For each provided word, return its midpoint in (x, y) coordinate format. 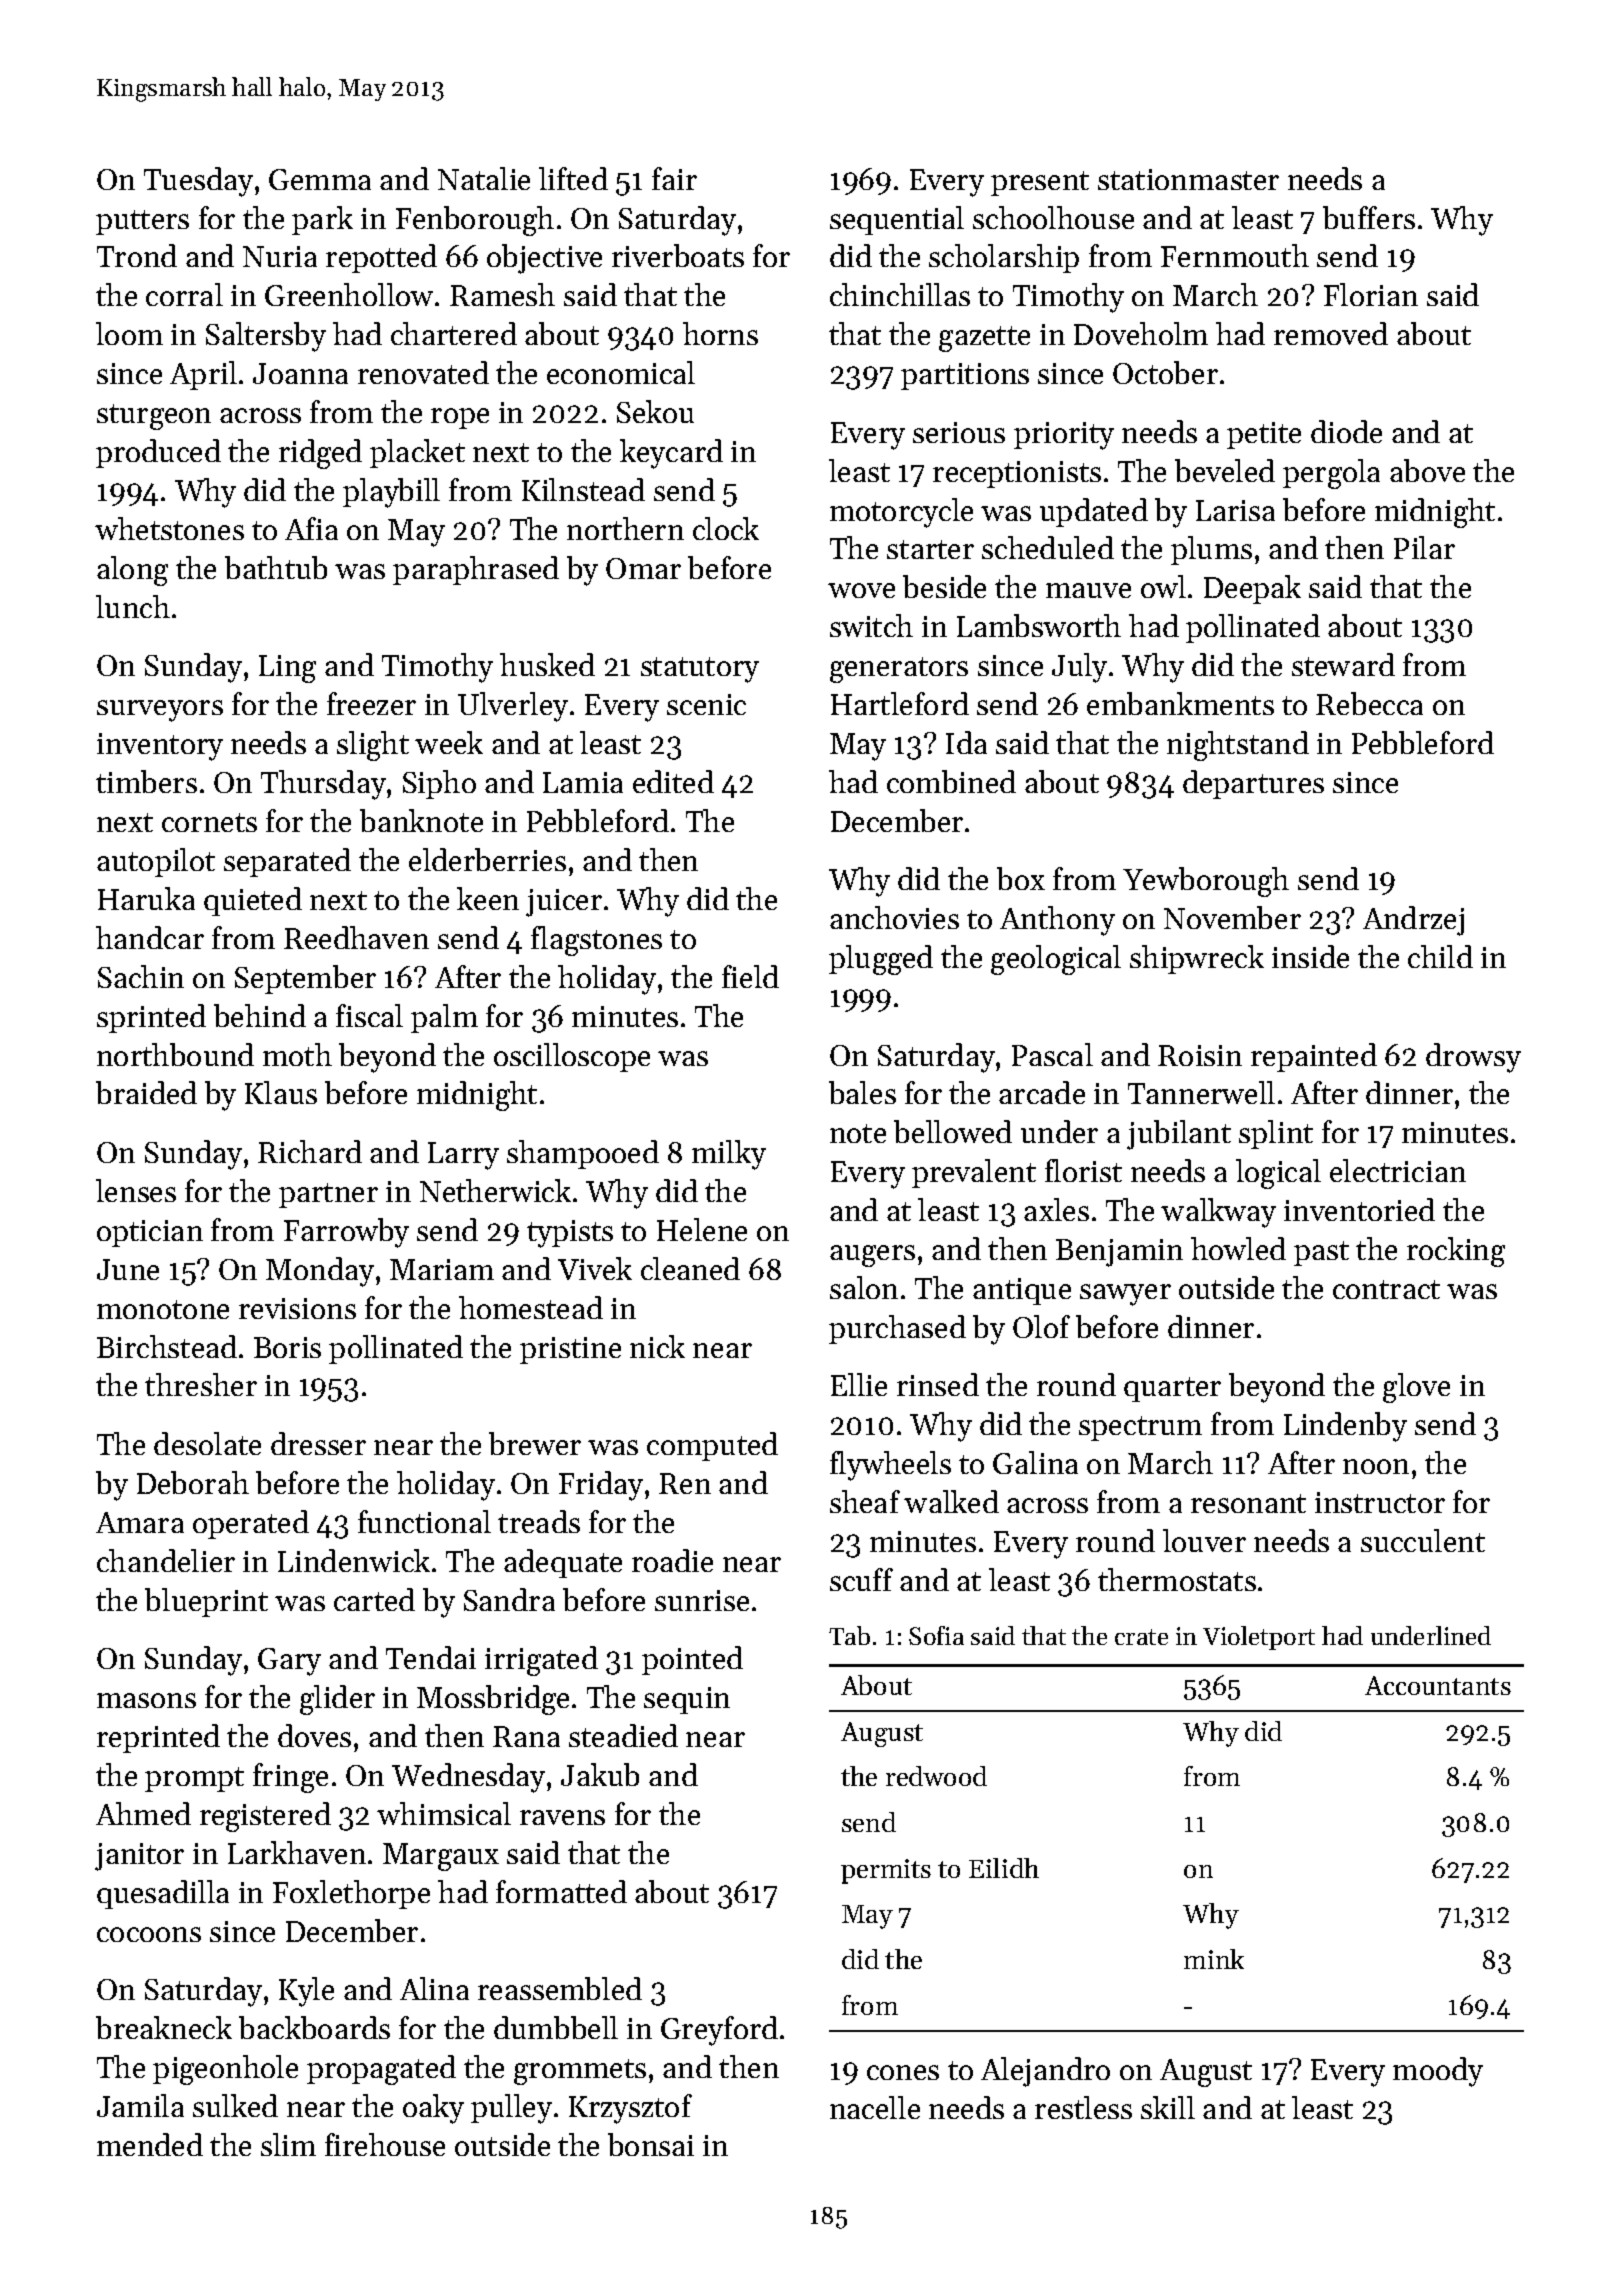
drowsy (1473, 1058)
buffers (1369, 217)
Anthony (1057, 921)
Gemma (320, 179)
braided (146, 1092)
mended (150, 2144)
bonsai (651, 2144)
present (1040, 183)
